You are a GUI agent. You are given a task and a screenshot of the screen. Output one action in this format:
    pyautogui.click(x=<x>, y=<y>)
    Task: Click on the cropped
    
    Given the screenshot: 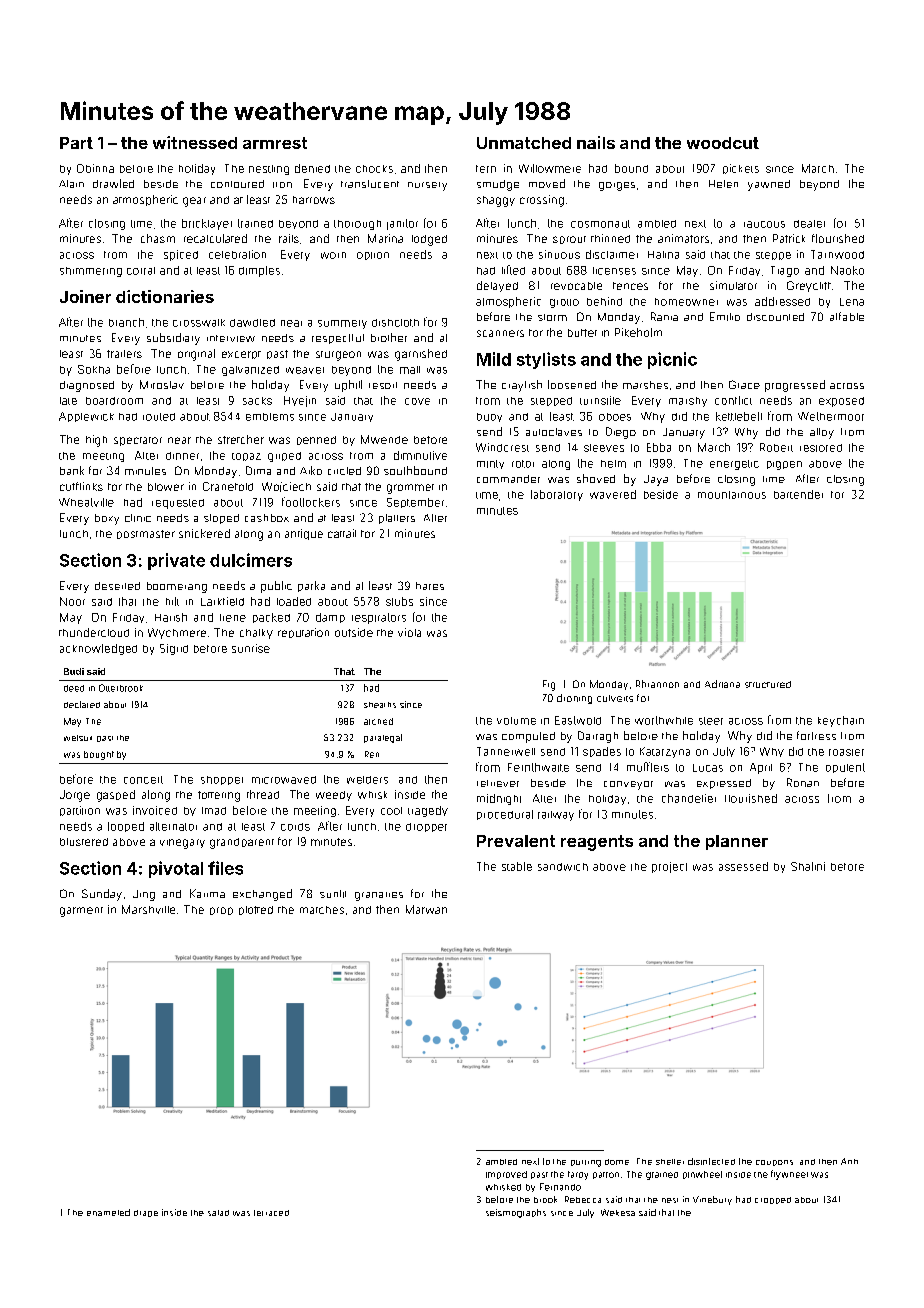 What is the action you would take?
    pyautogui.click(x=773, y=1200)
